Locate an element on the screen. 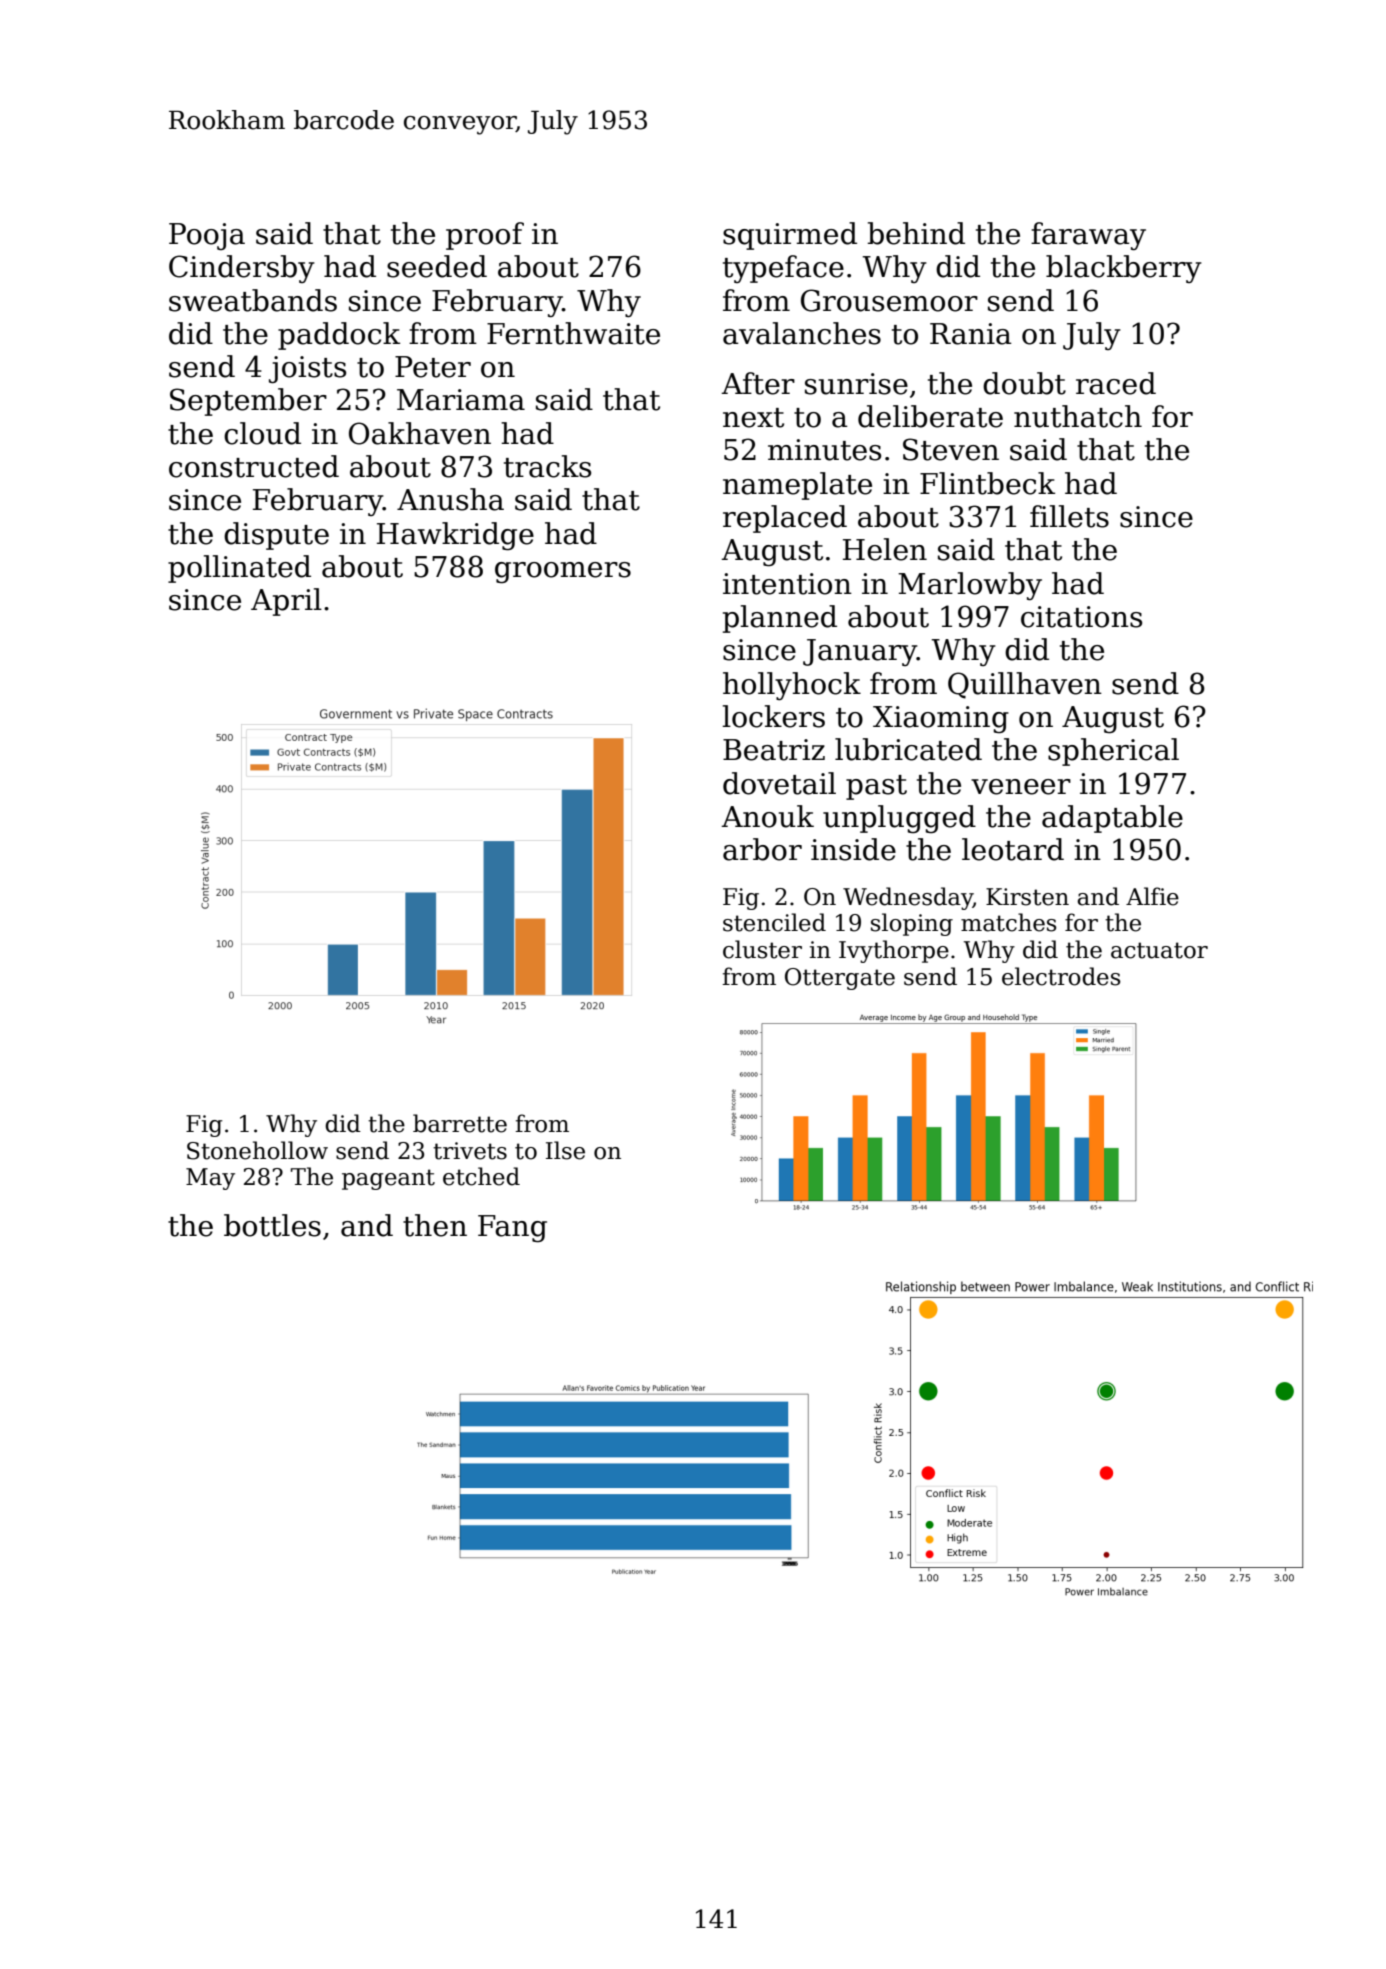 The height and width of the screenshot is (1969, 1386). raced is located at coordinates (1116, 383).
